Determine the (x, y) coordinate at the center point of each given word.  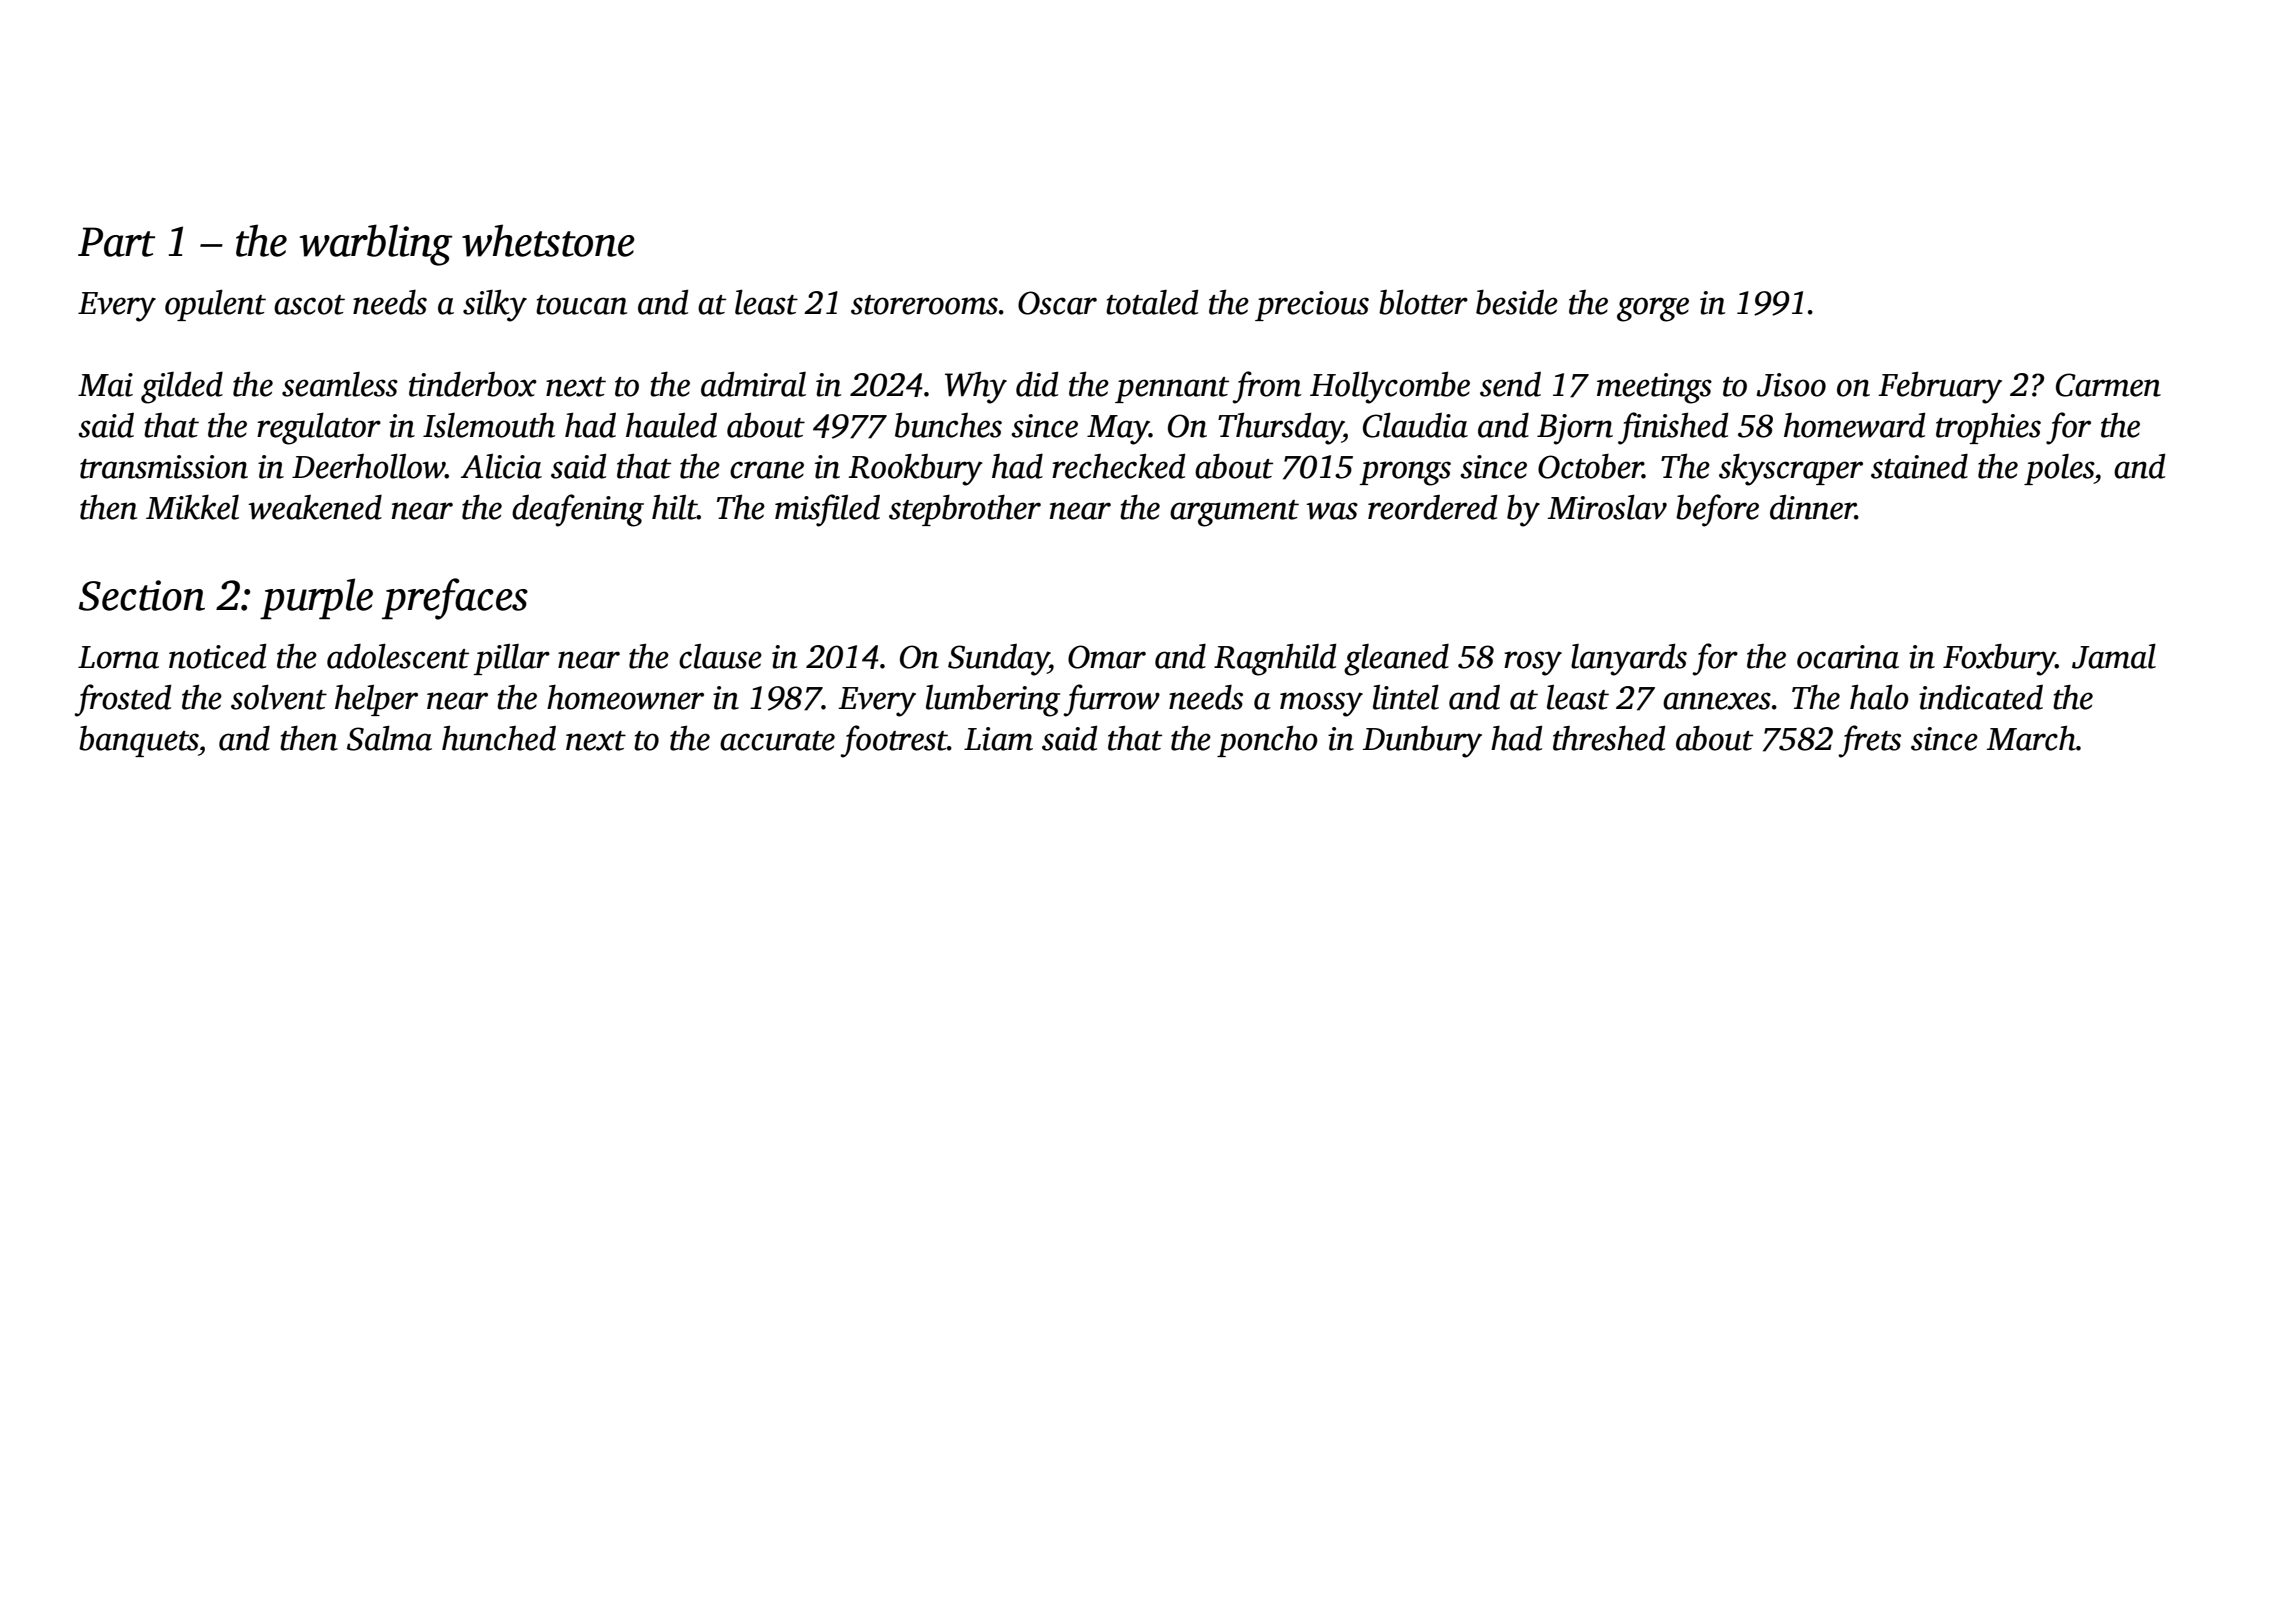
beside (1517, 302)
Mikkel (192, 507)
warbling (376, 245)
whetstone (548, 240)
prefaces (455, 599)
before (1717, 510)
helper (376, 700)
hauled (671, 425)
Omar (1107, 657)
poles (2059, 469)
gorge (1653, 309)
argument (1234, 513)
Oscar (1057, 303)
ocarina (1848, 657)
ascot (309, 305)
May (1118, 430)
